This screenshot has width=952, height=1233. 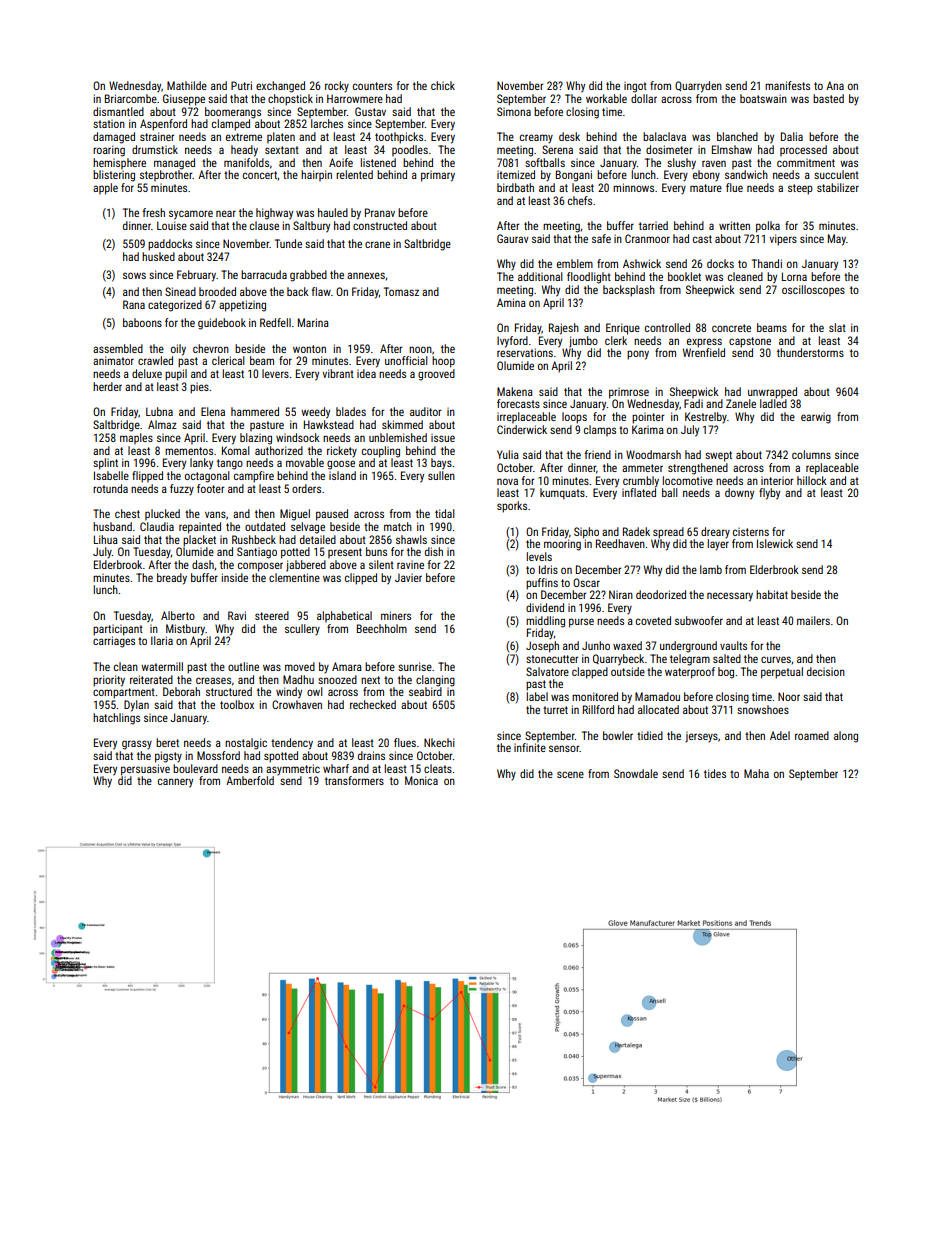 I want to click on participant, so click(x=118, y=630).
